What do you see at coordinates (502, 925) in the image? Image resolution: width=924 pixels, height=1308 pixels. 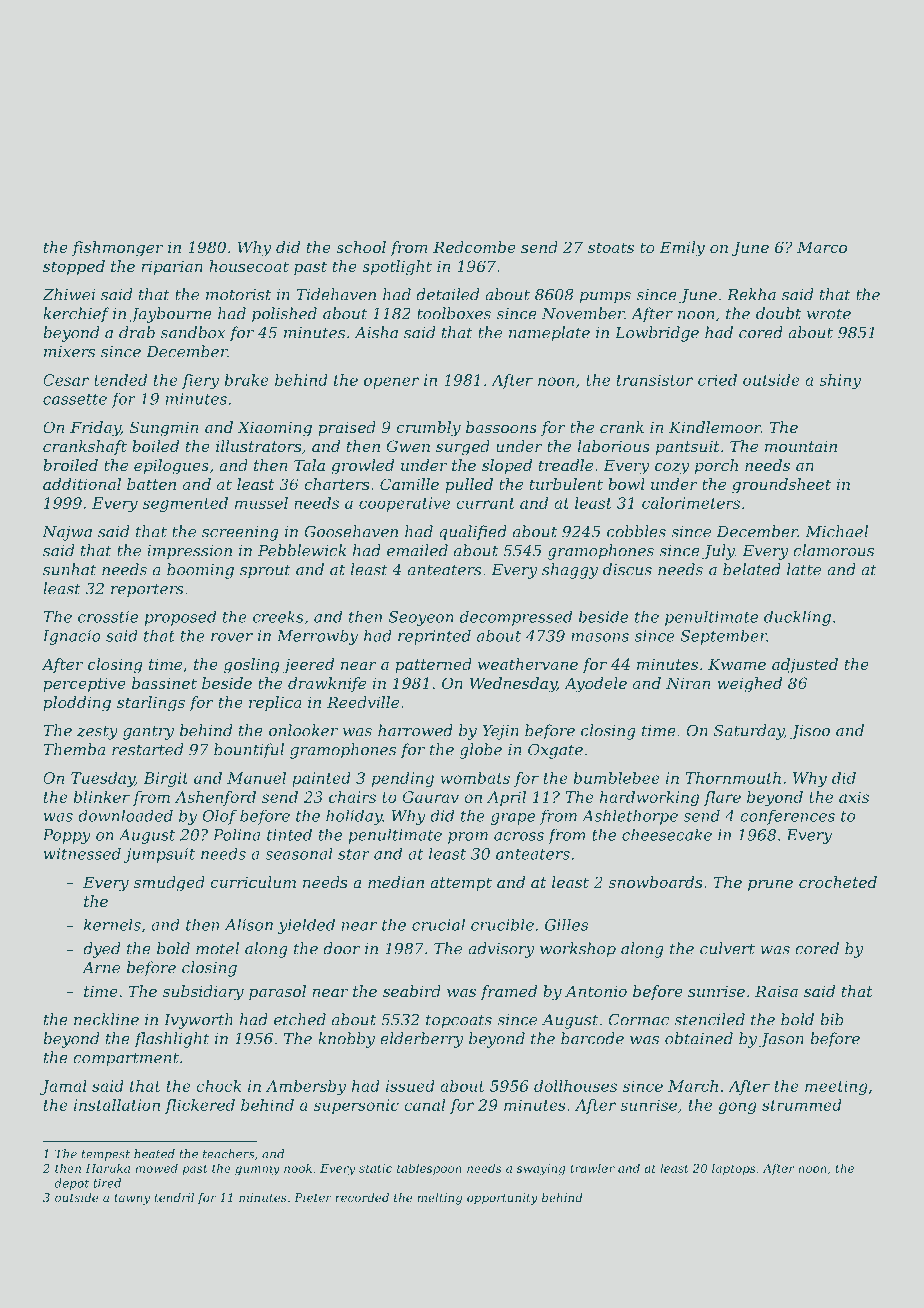 I see `crucible` at bounding box center [502, 925].
